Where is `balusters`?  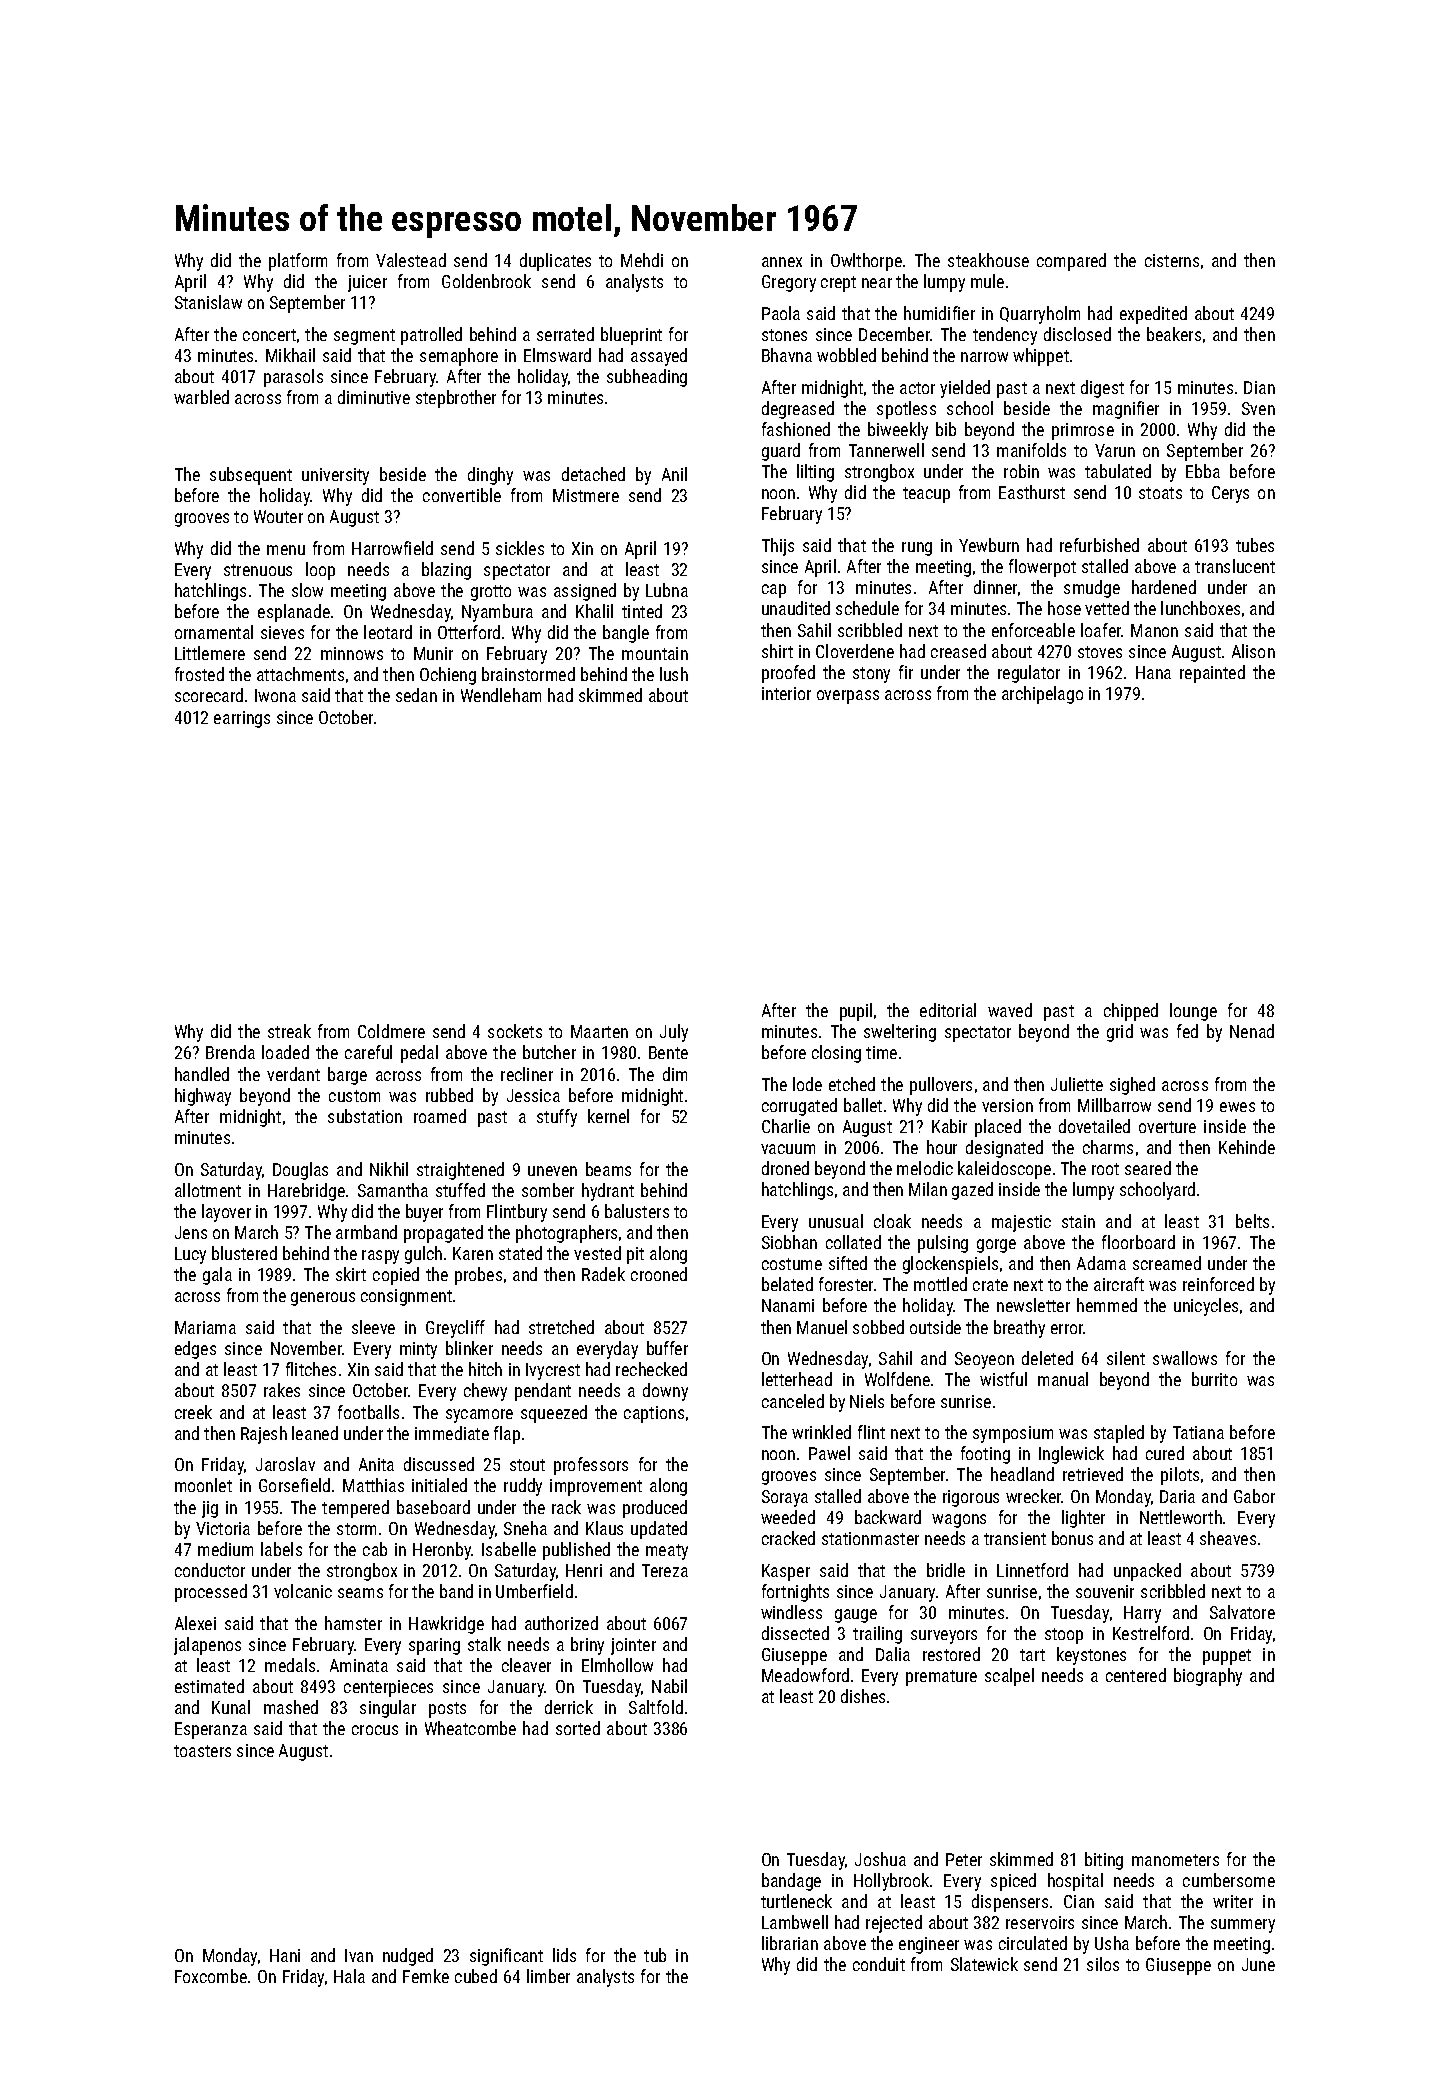
balusters is located at coordinates (637, 1211).
